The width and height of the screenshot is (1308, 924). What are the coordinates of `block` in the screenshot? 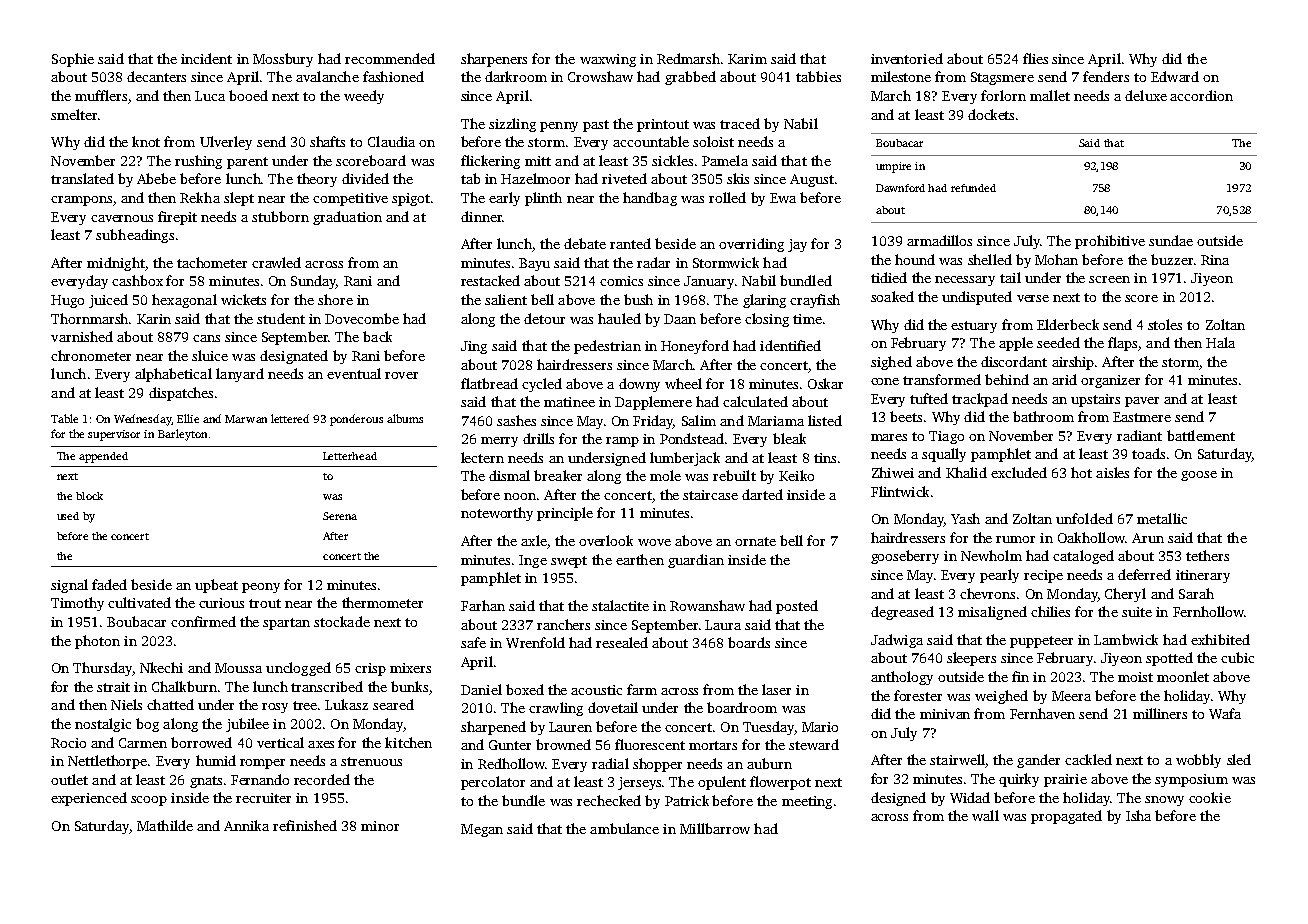 It's located at (89, 496).
